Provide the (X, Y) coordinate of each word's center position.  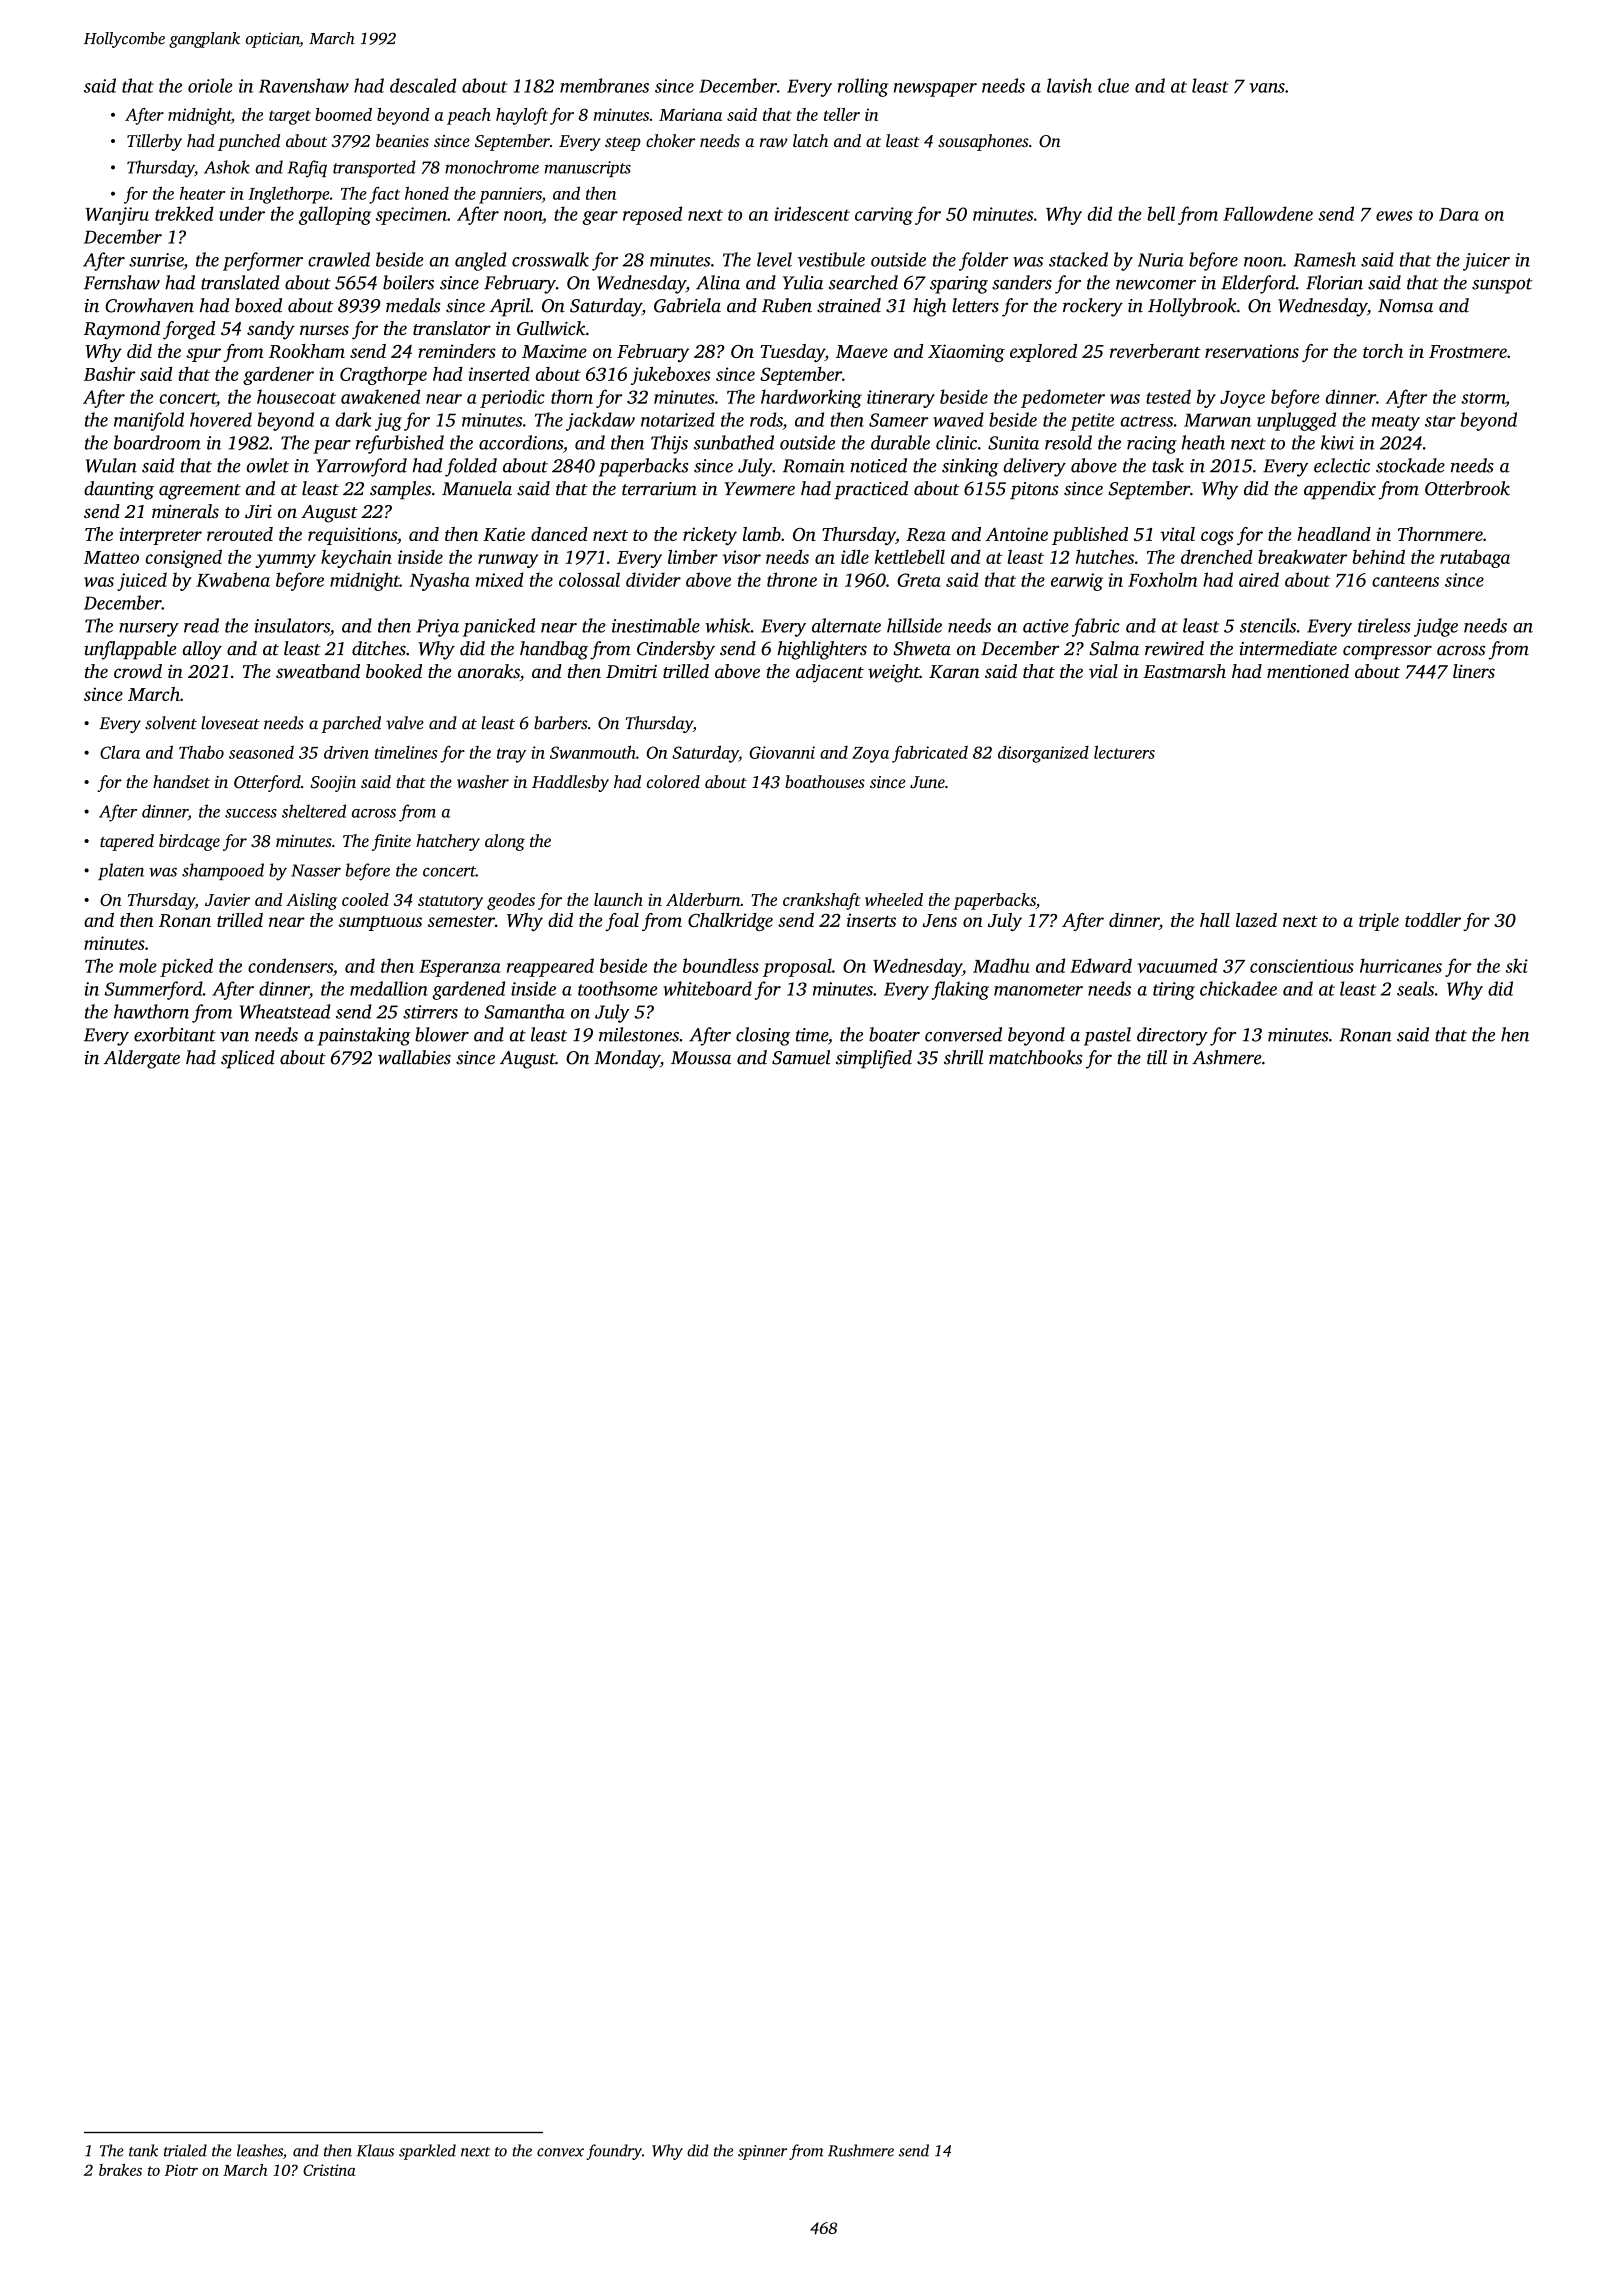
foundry (614, 2152)
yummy (285, 561)
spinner (762, 2152)
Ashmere (1227, 1057)
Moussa (701, 1058)
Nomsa (1405, 306)
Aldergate (142, 1059)
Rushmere (861, 2150)
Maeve (862, 351)
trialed (185, 2150)
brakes (120, 2170)
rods (766, 419)
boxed (258, 305)
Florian (1334, 282)
